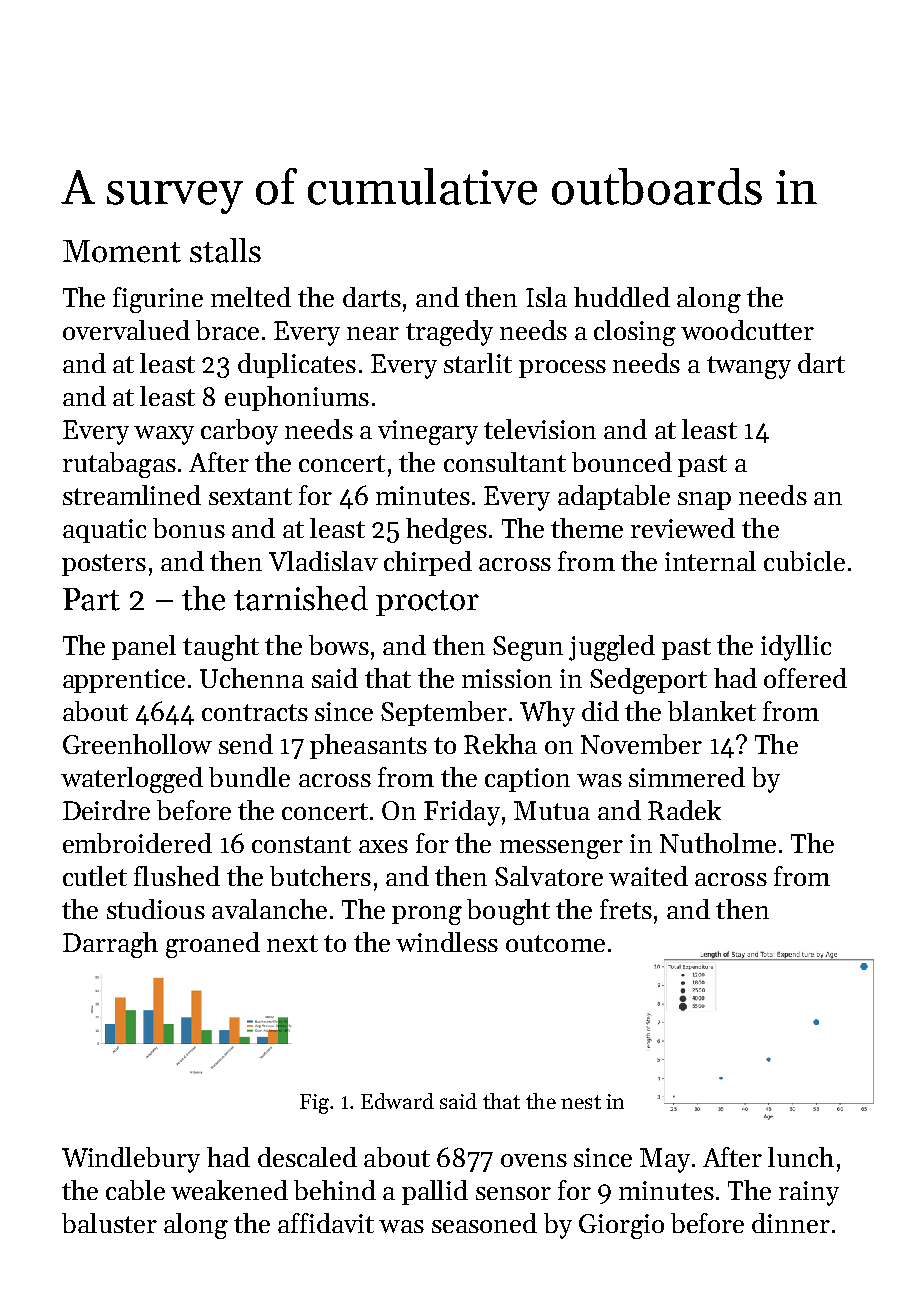 The image size is (924, 1311). What do you see at coordinates (307, 1157) in the screenshot?
I see `descaled` at bounding box center [307, 1157].
